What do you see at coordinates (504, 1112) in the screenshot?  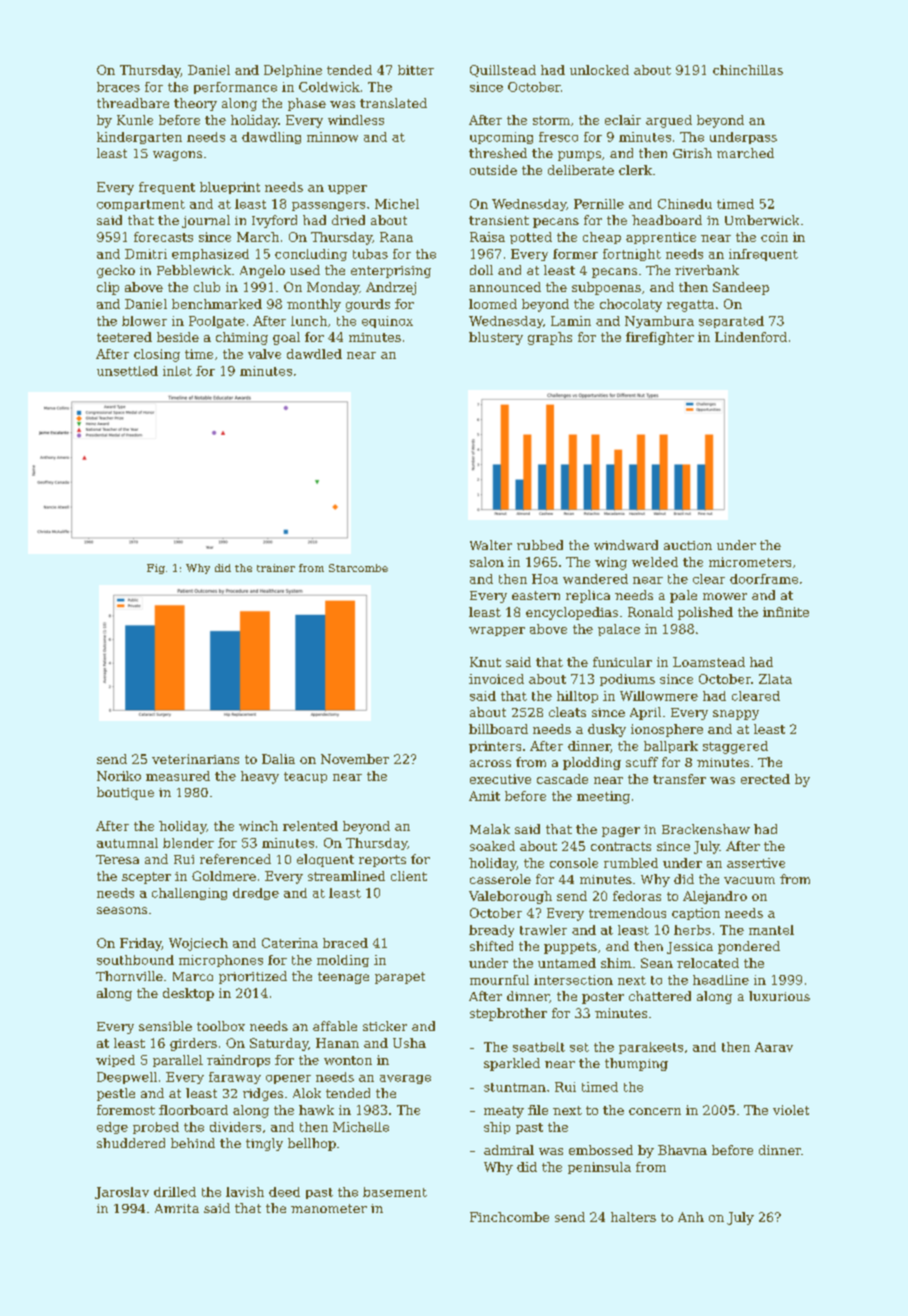 I see `meaty` at bounding box center [504, 1112].
